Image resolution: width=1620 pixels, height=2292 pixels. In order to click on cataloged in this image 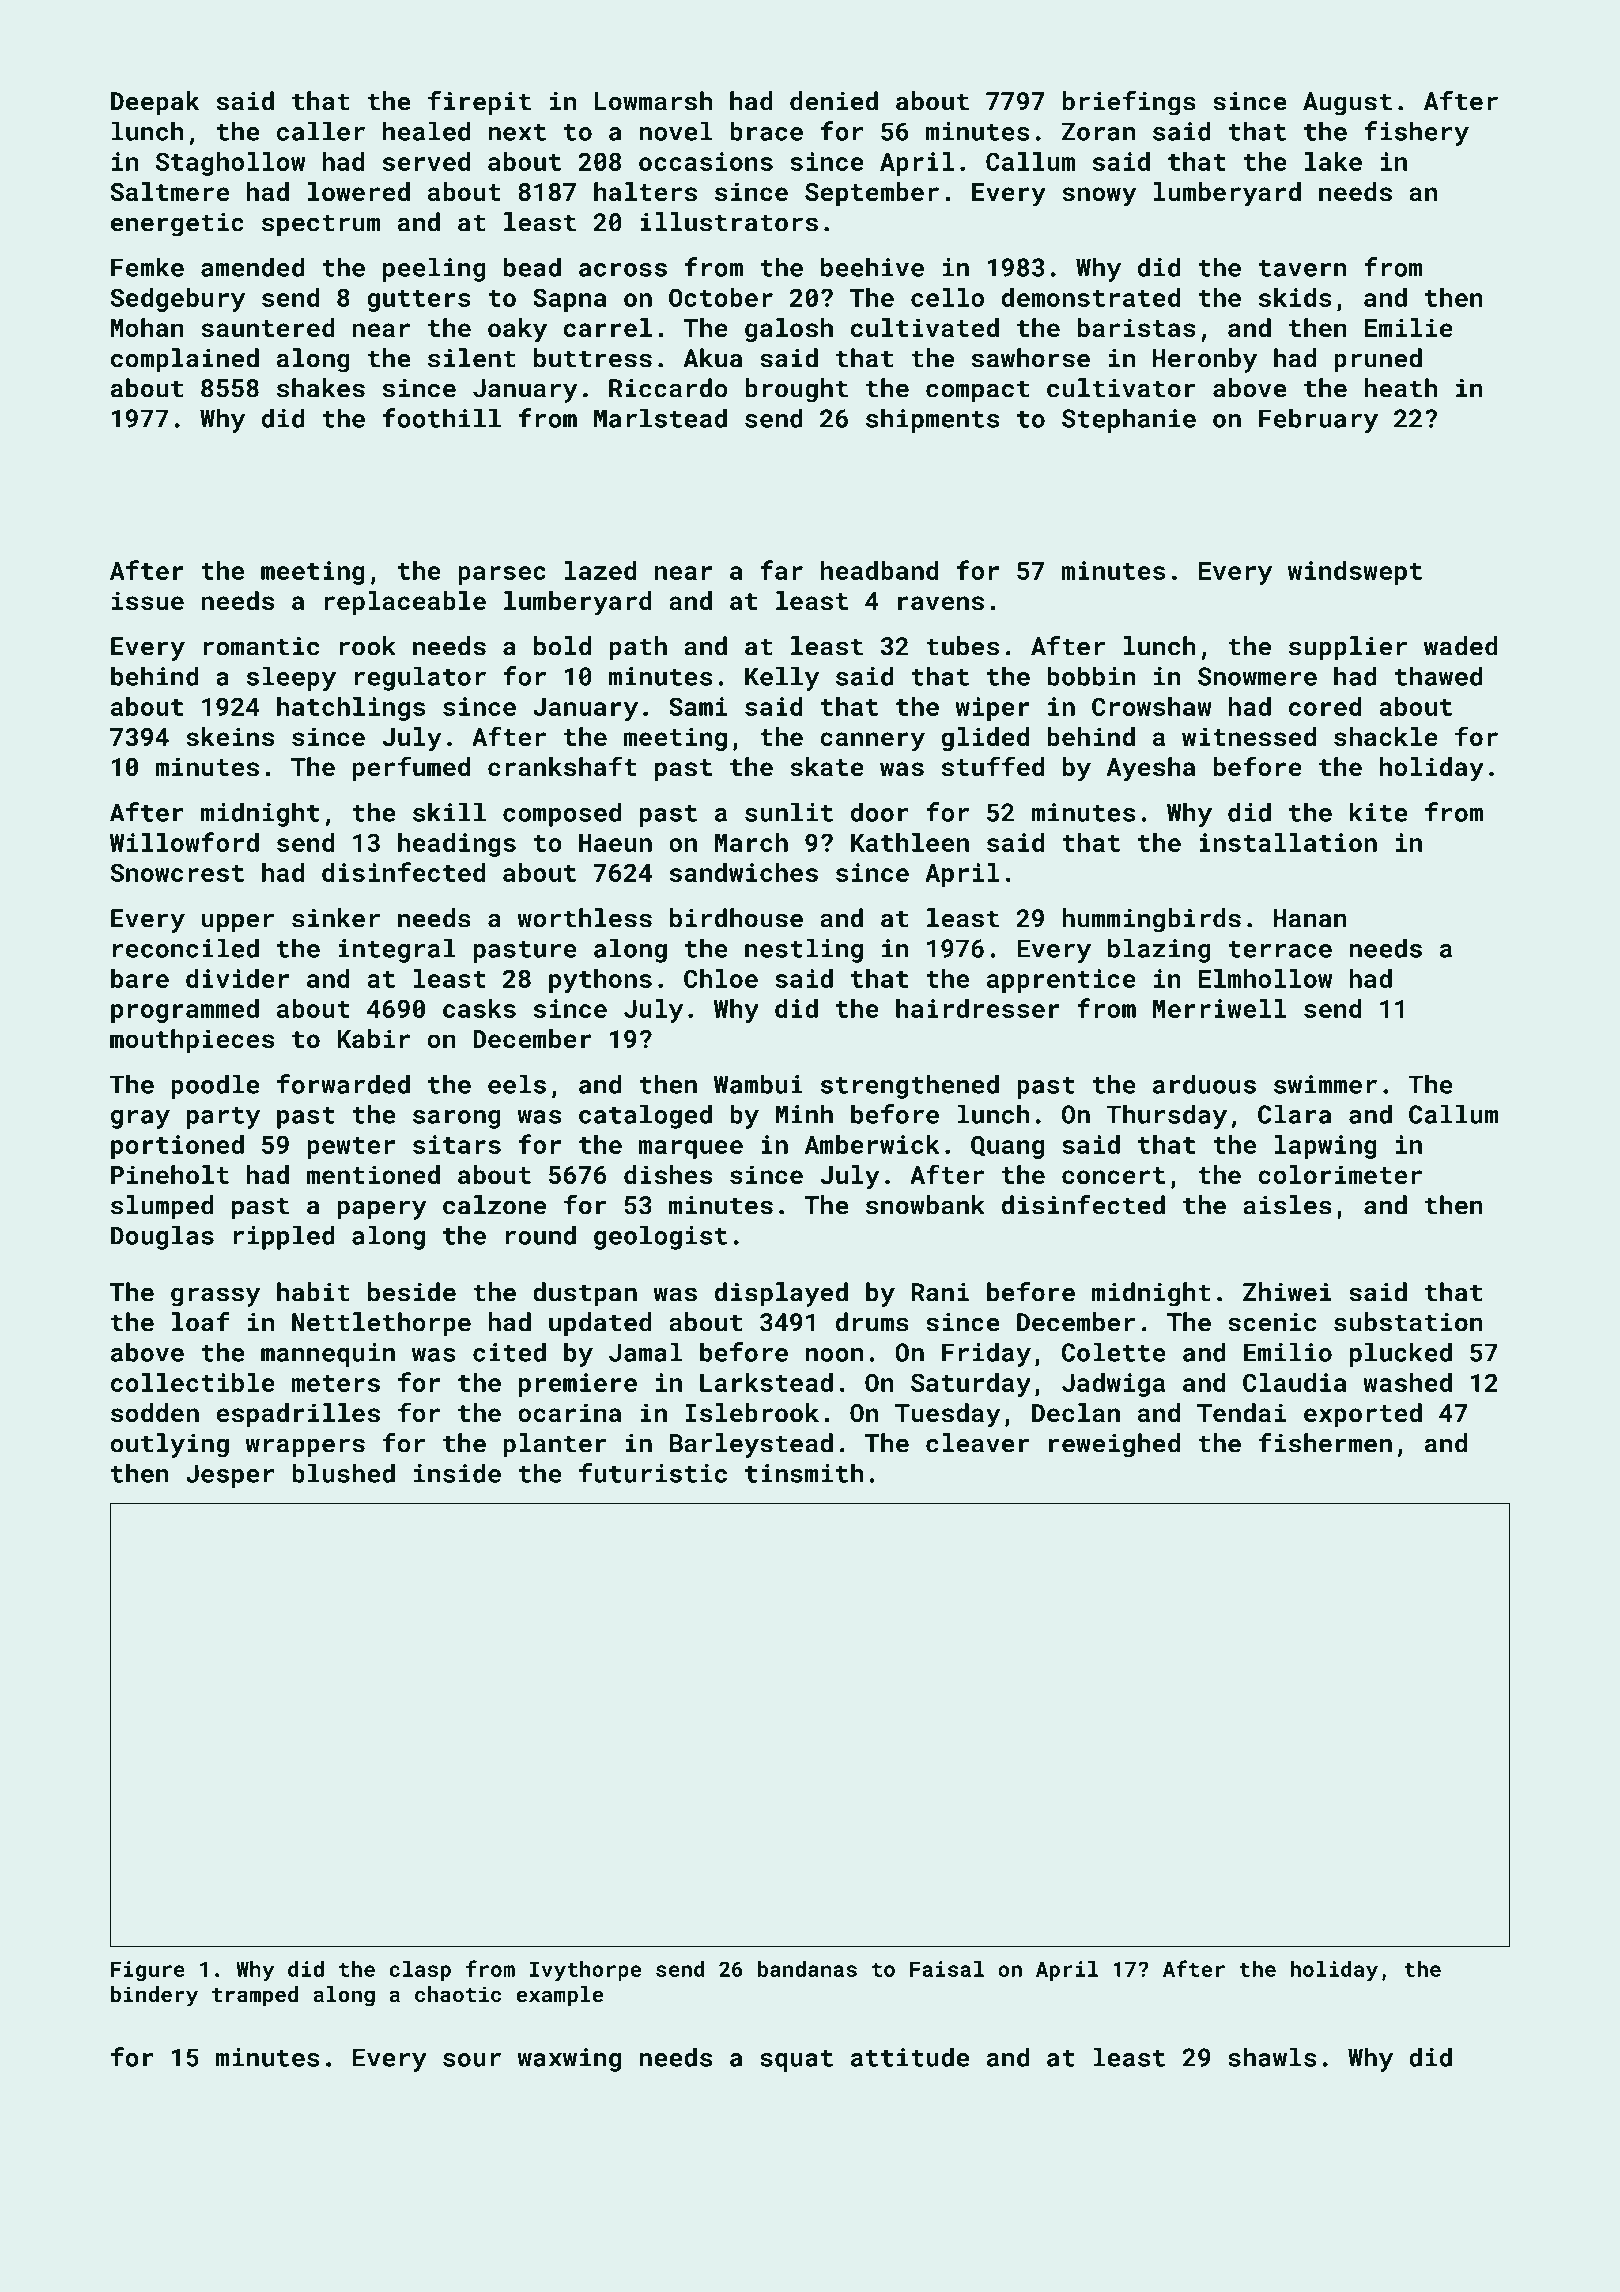, I will do `click(645, 1116)`.
